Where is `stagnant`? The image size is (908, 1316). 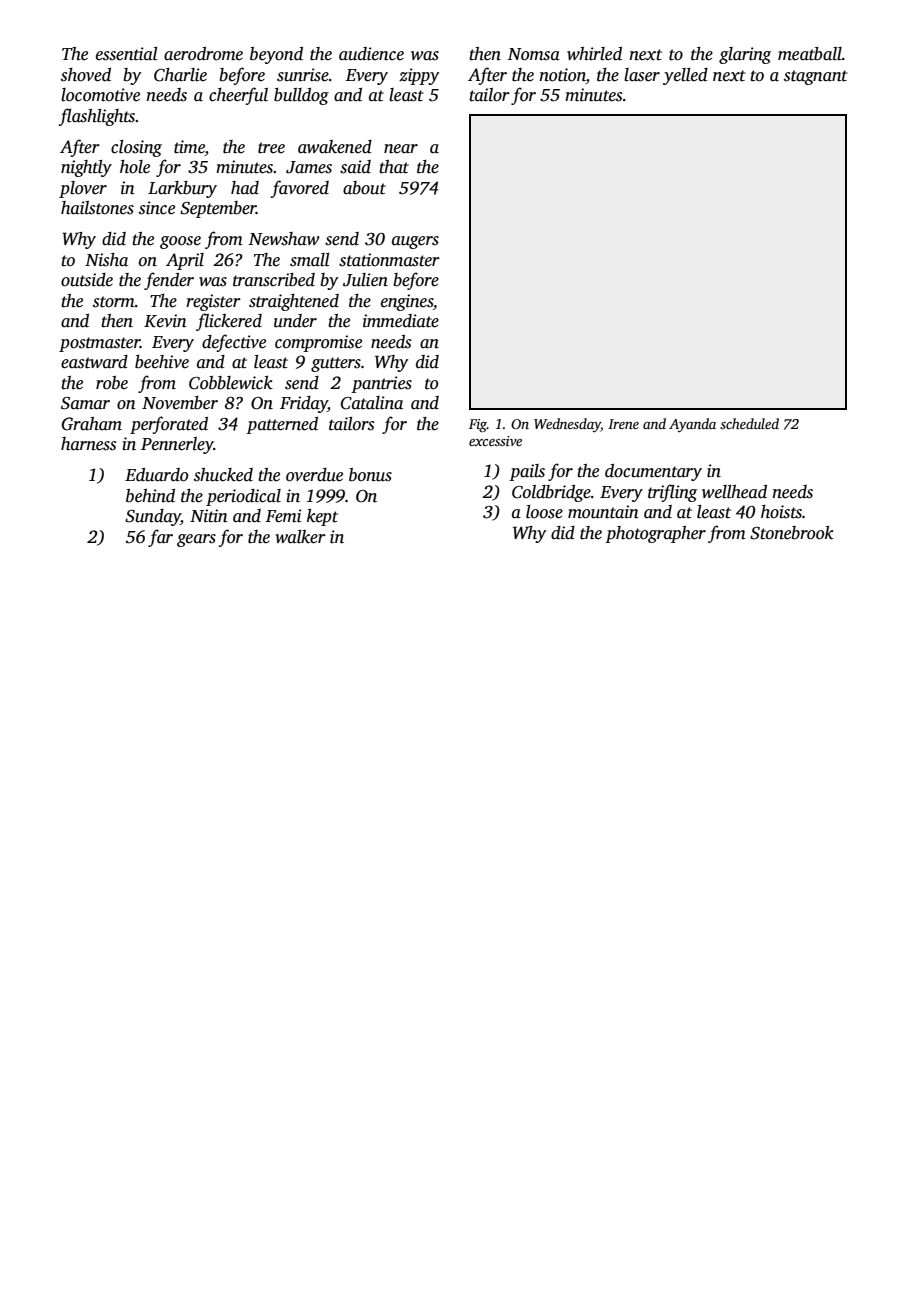
stagnant is located at coordinates (816, 77).
